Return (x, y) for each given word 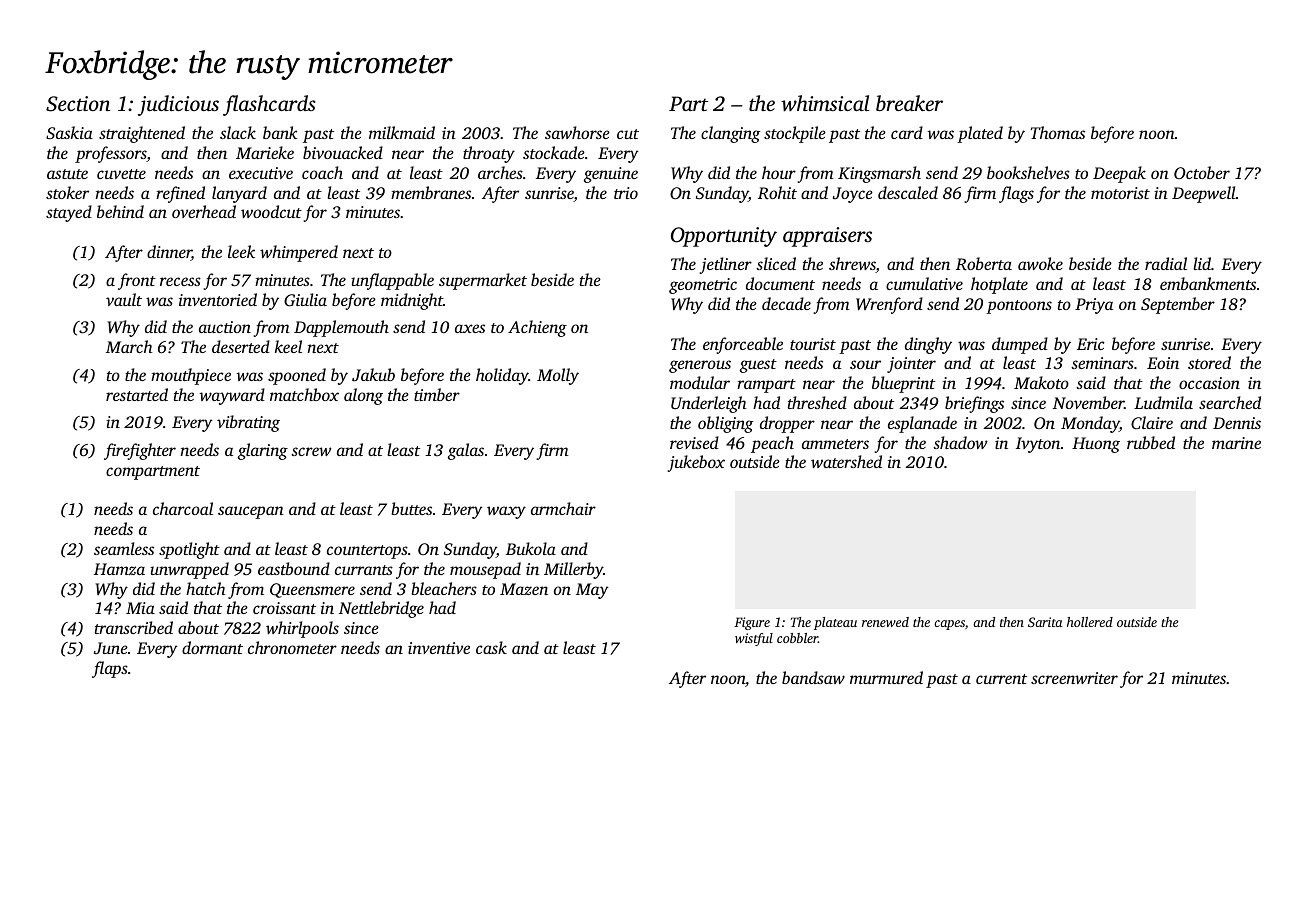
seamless (124, 548)
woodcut (271, 211)
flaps (110, 669)
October (1202, 172)
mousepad (485, 570)
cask (491, 647)
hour (779, 172)
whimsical (825, 103)
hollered (1090, 622)
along (363, 396)
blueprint (903, 384)
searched (1230, 402)
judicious (178, 105)
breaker (909, 103)
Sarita (1045, 622)
